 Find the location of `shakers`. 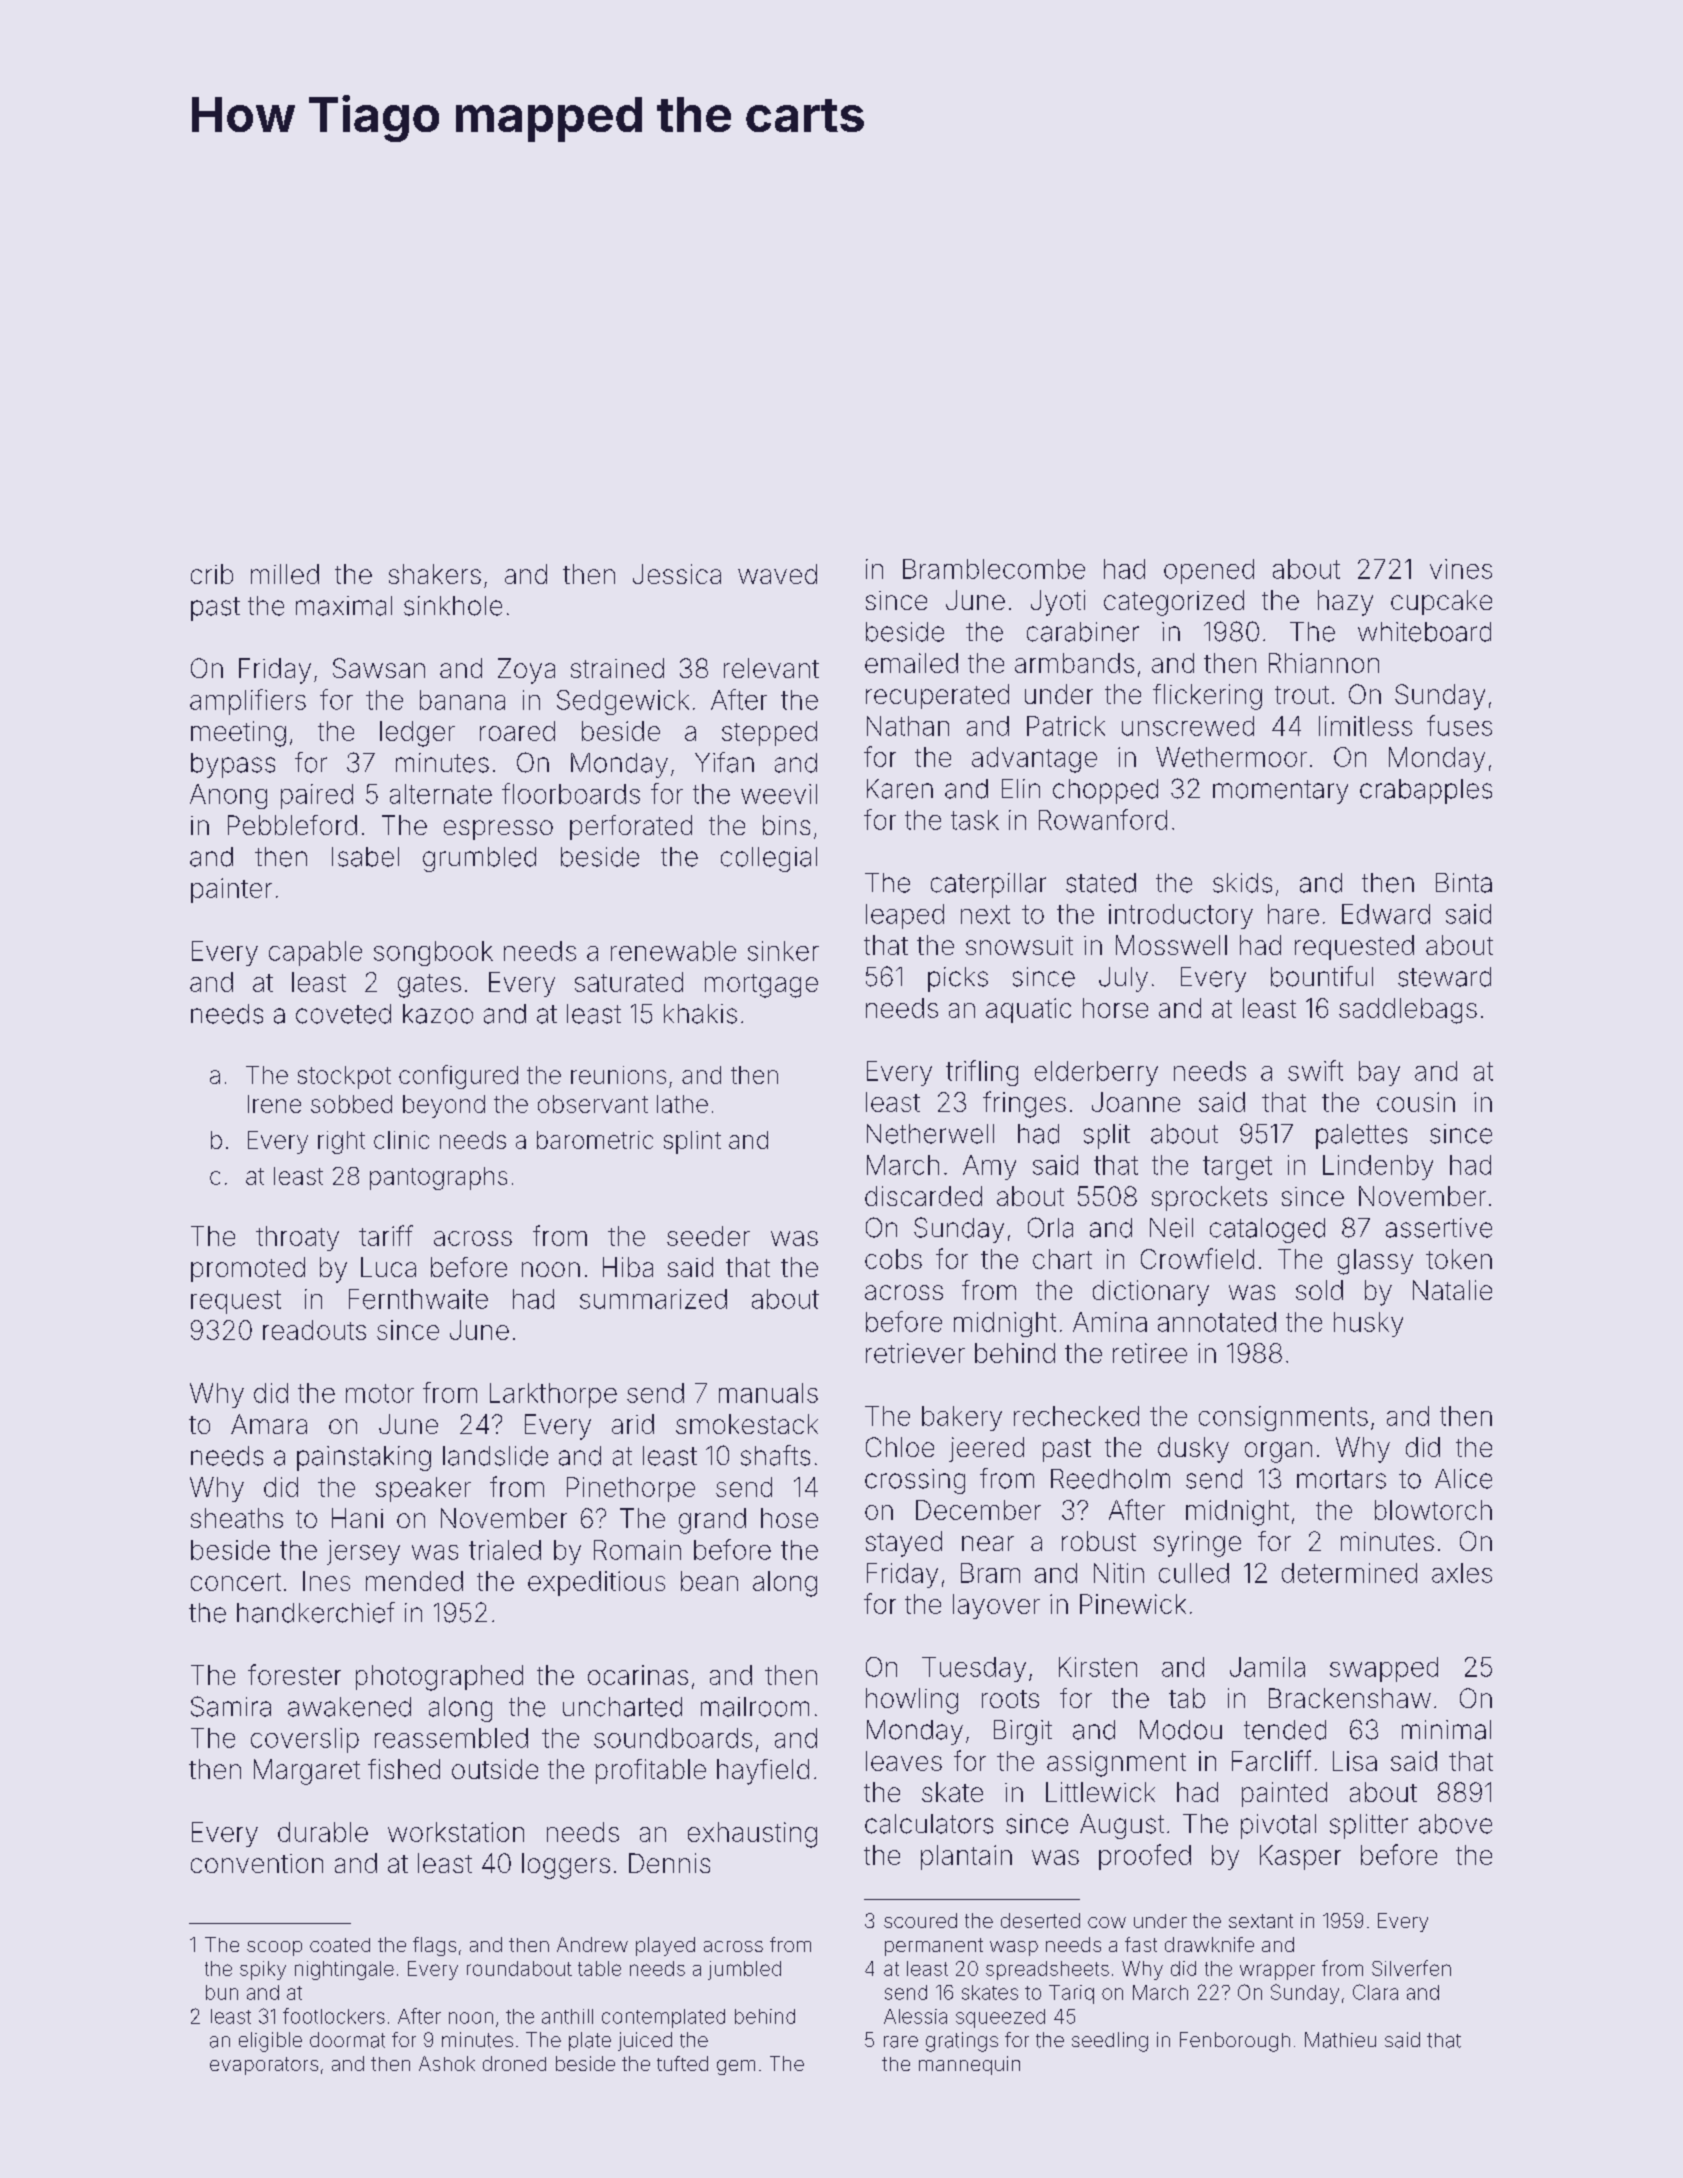

shakers is located at coordinates (435, 574).
